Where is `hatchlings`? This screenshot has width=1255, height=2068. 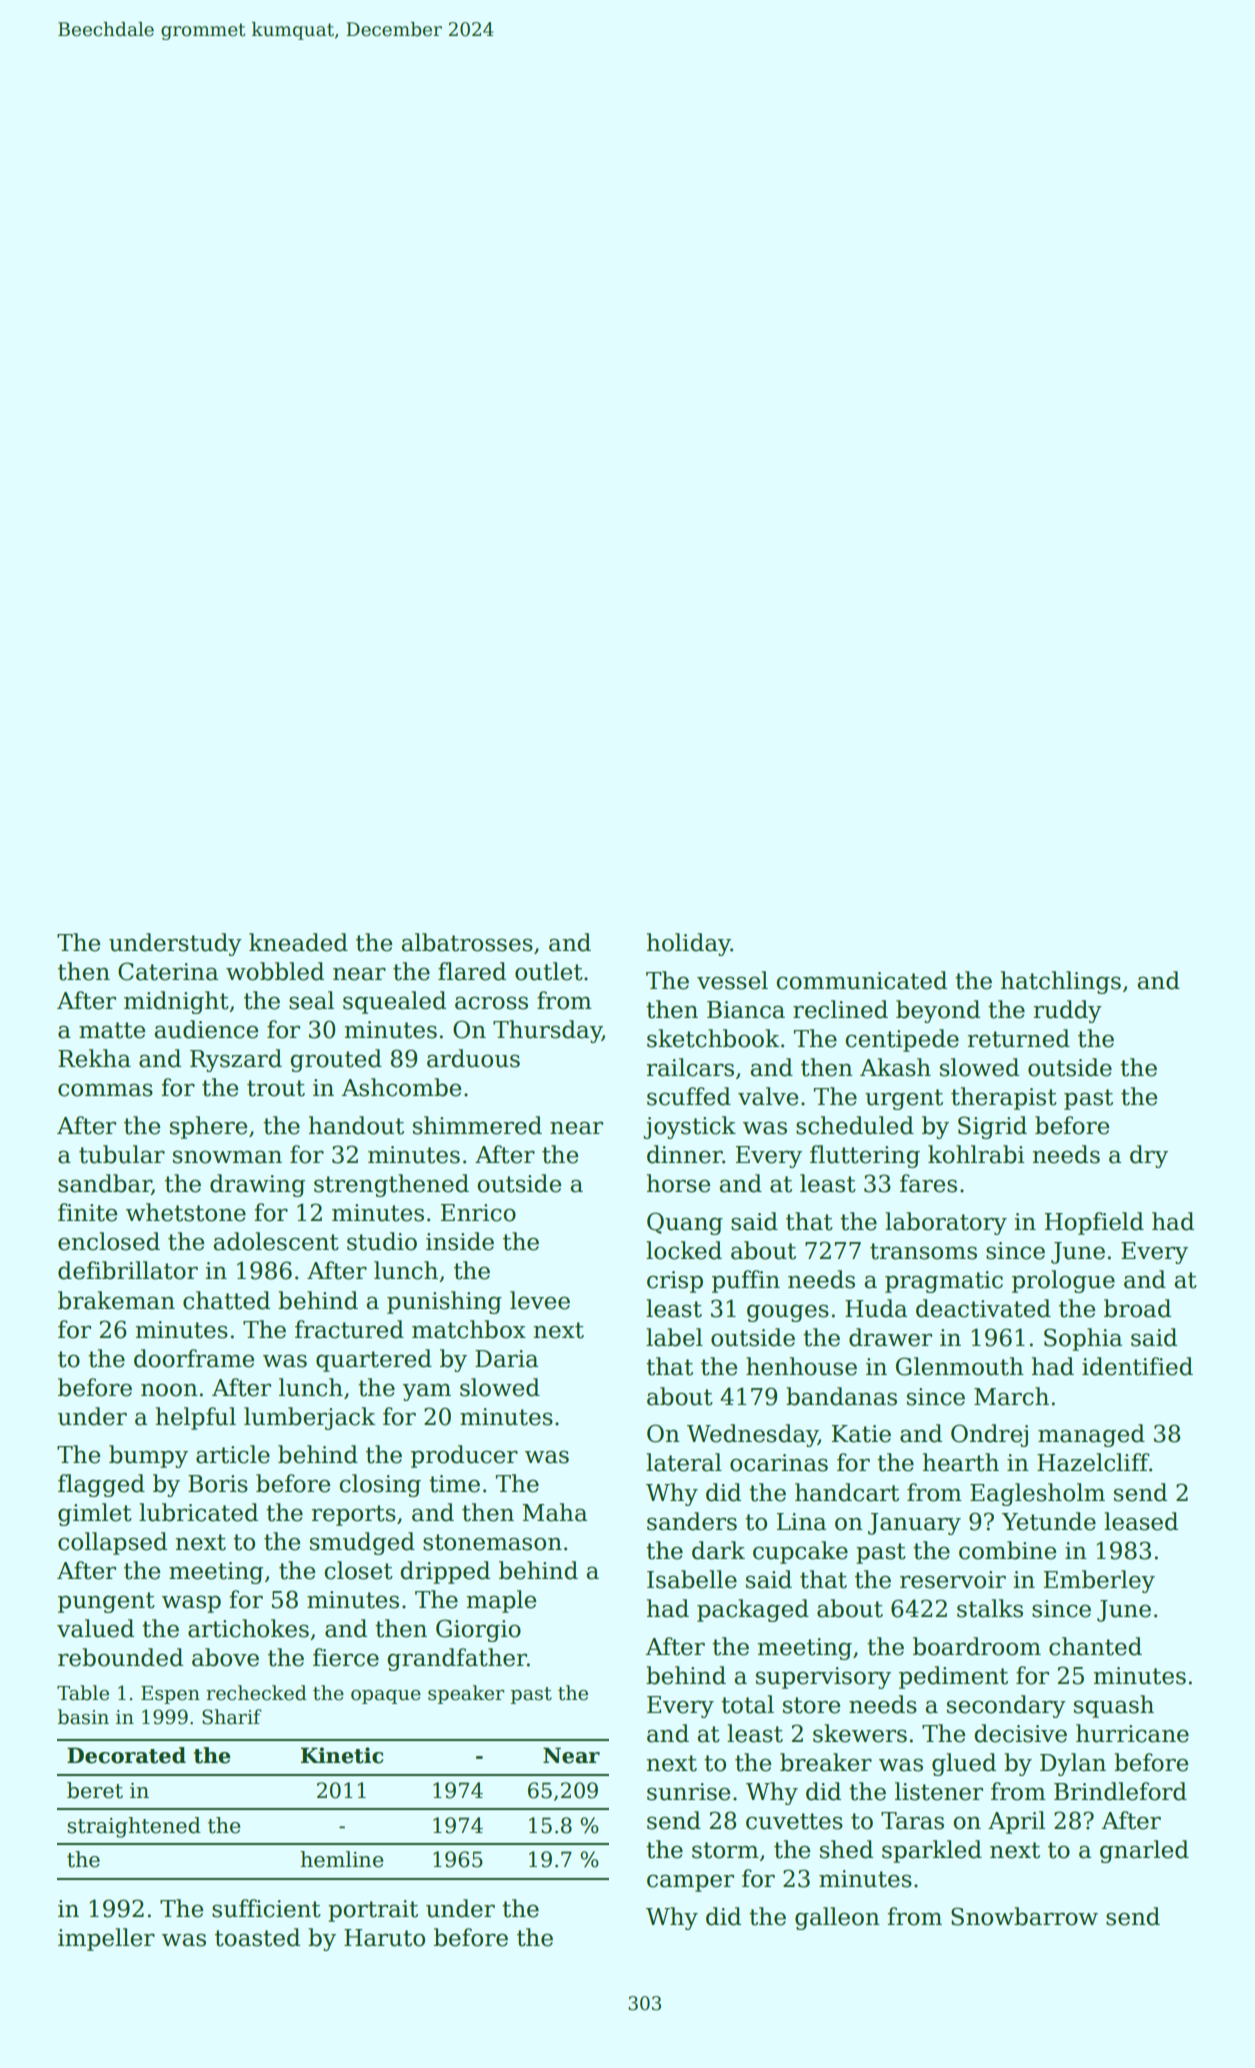
hatchlings is located at coordinates (1061, 982).
